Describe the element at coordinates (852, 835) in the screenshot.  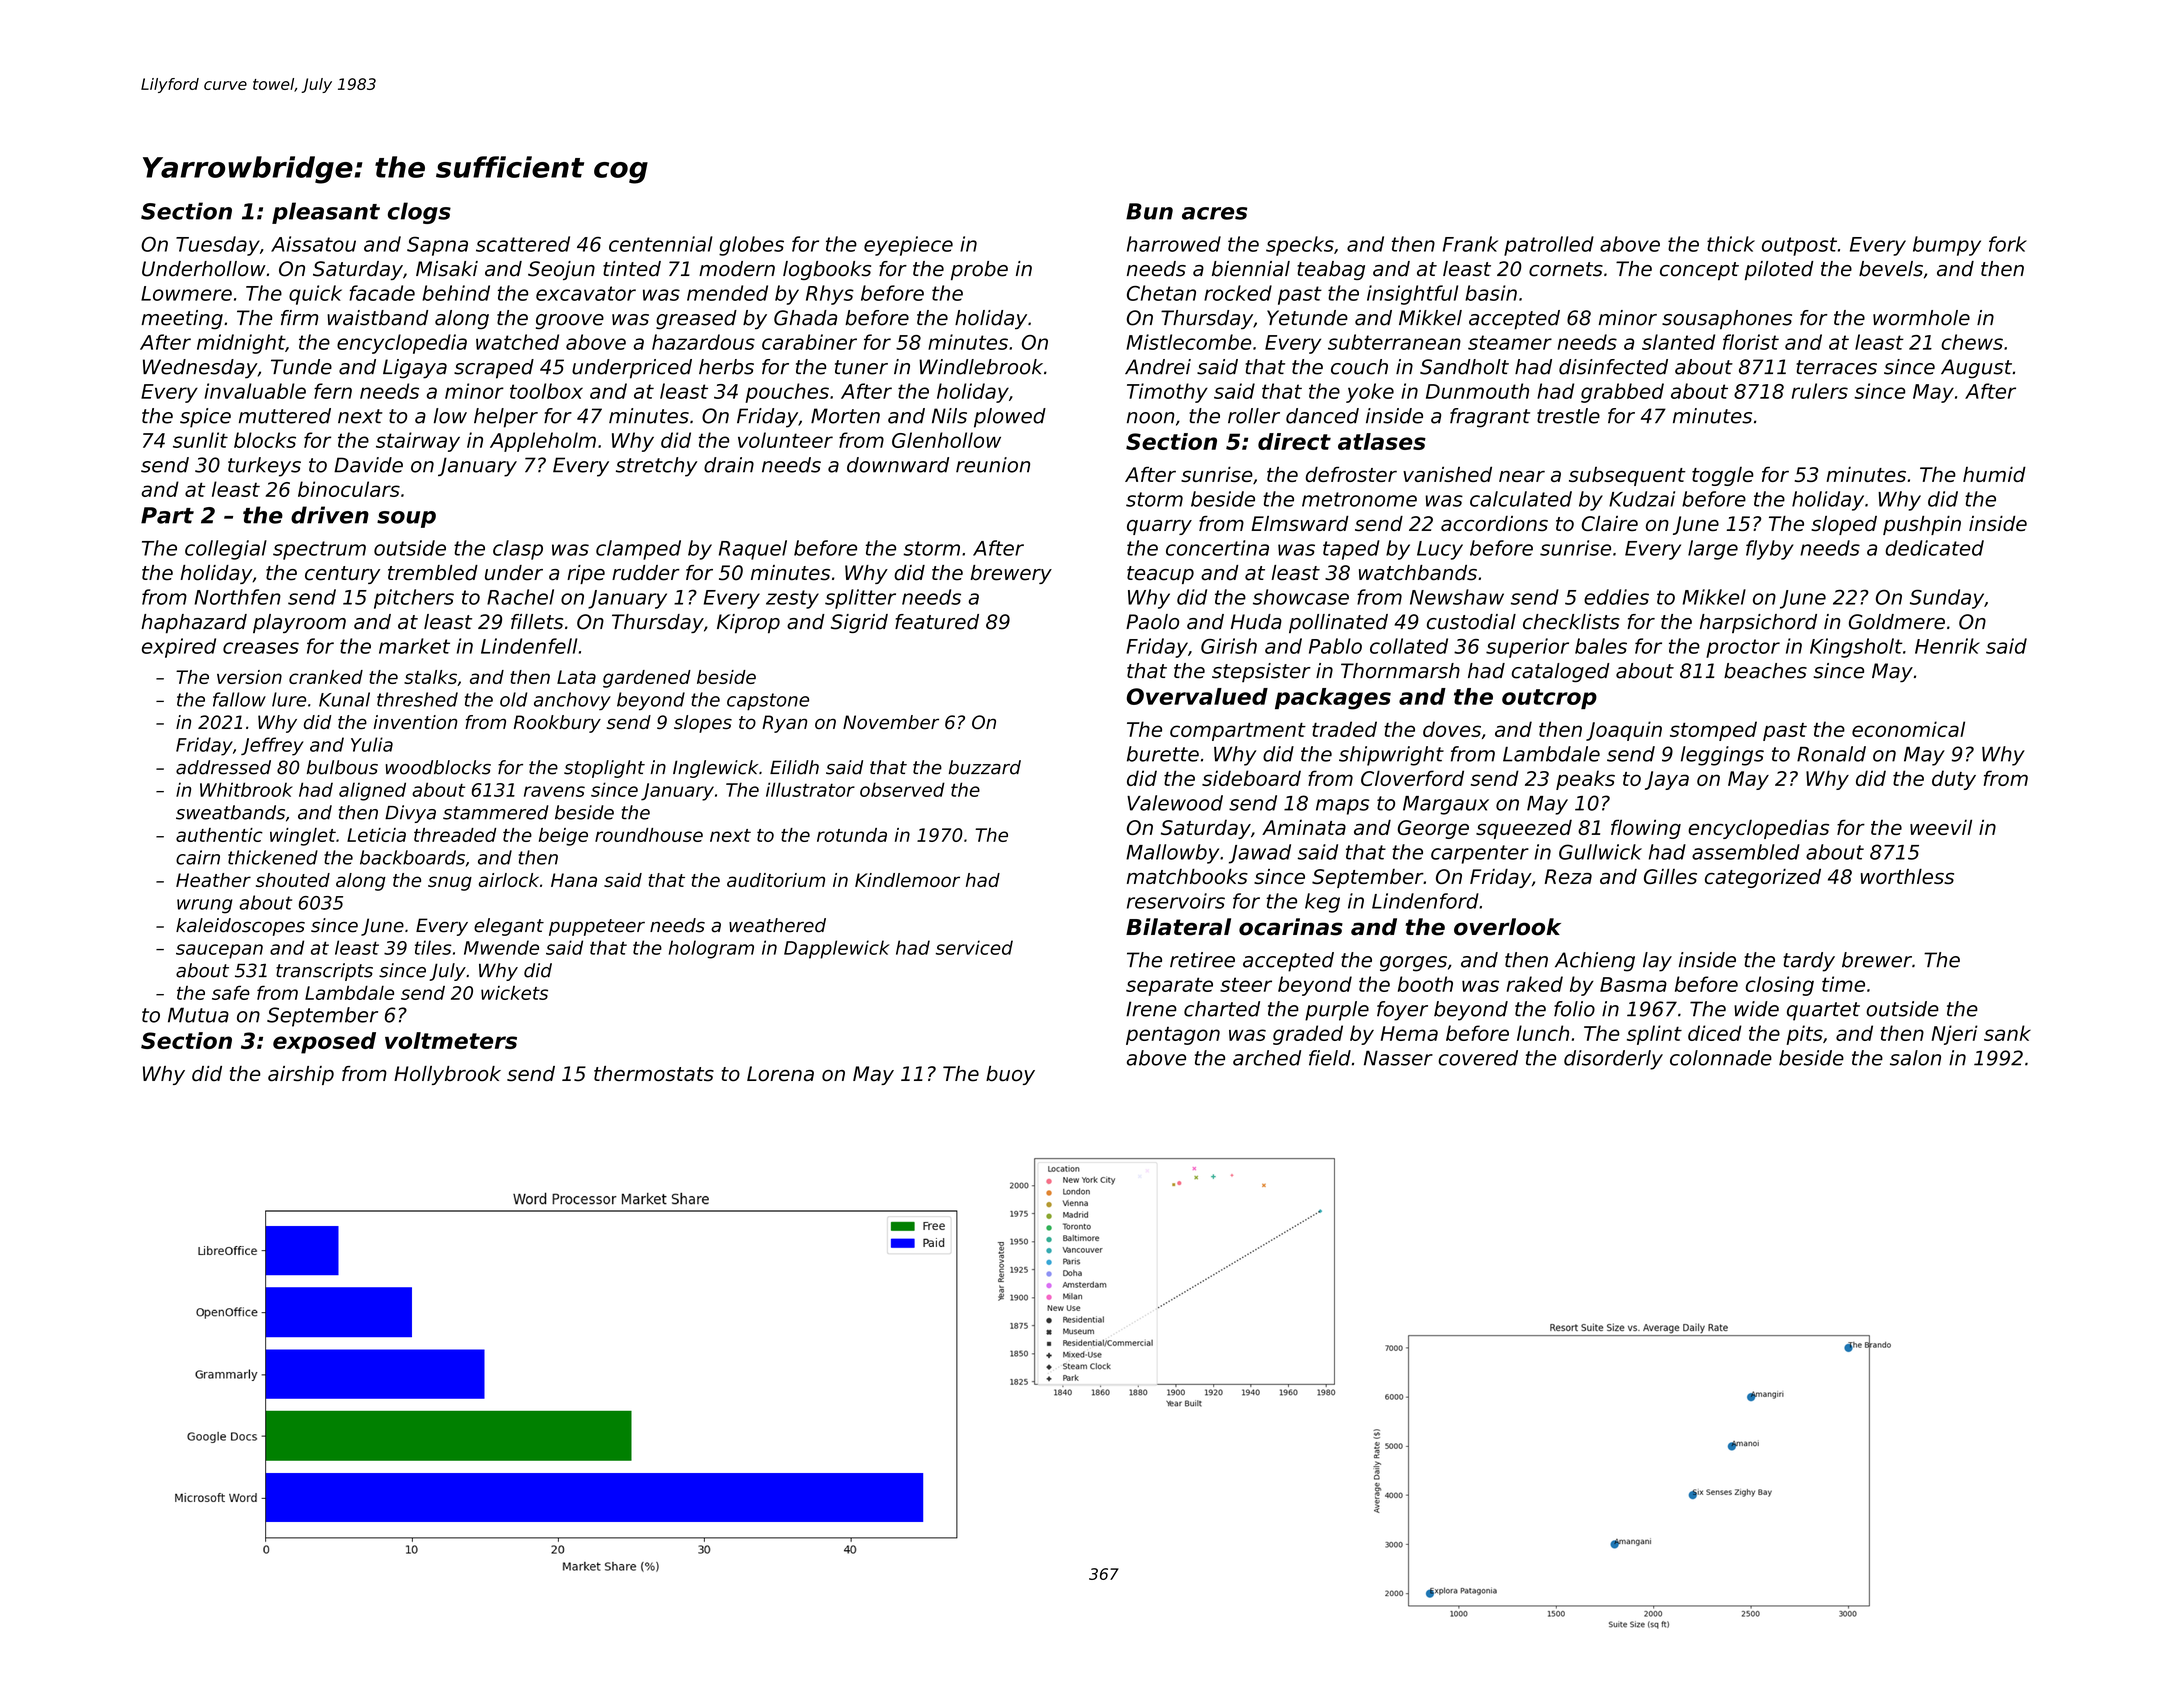
I see `rotunda` at that location.
